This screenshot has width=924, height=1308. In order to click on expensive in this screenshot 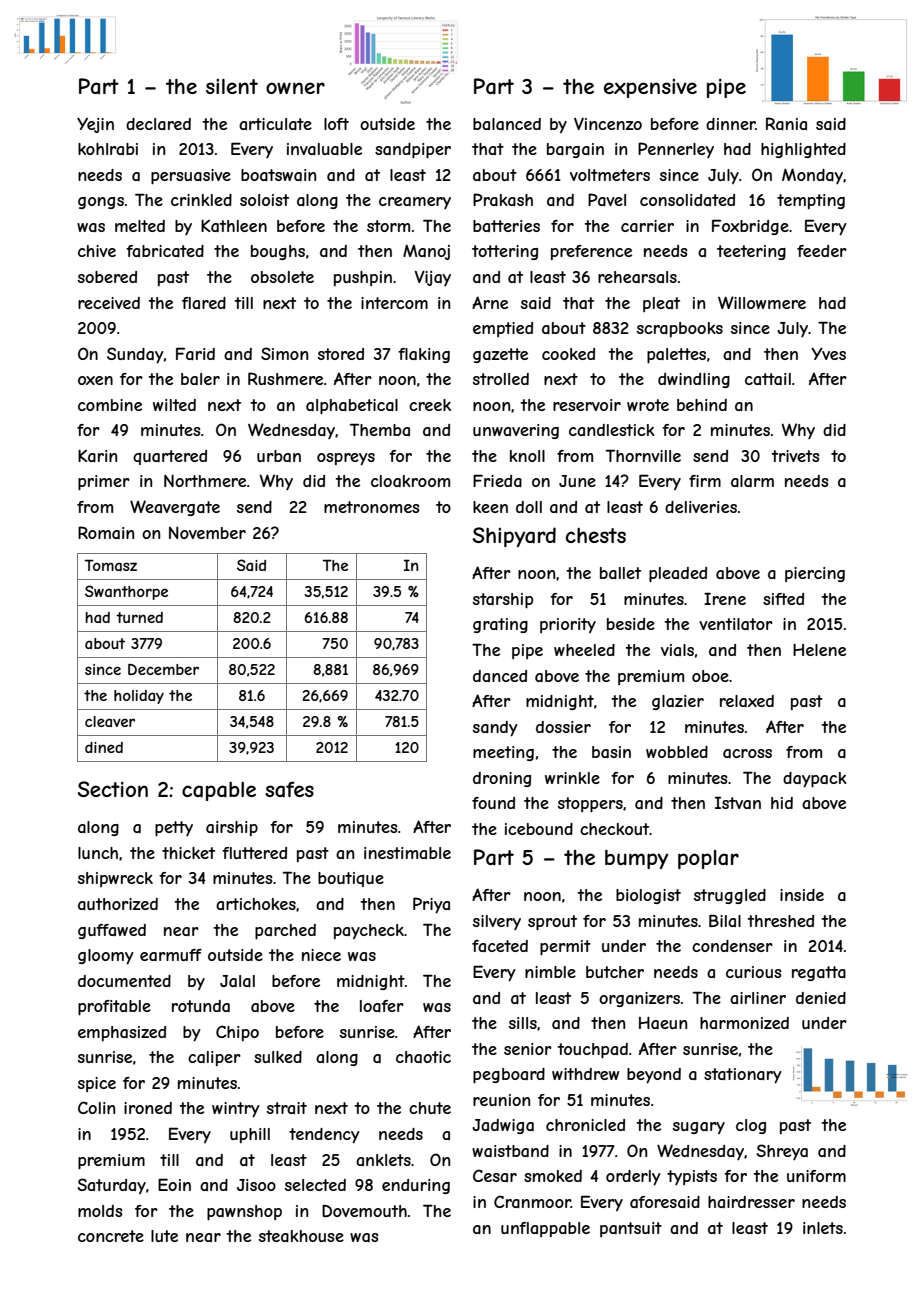, I will do `click(650, 88)`.
